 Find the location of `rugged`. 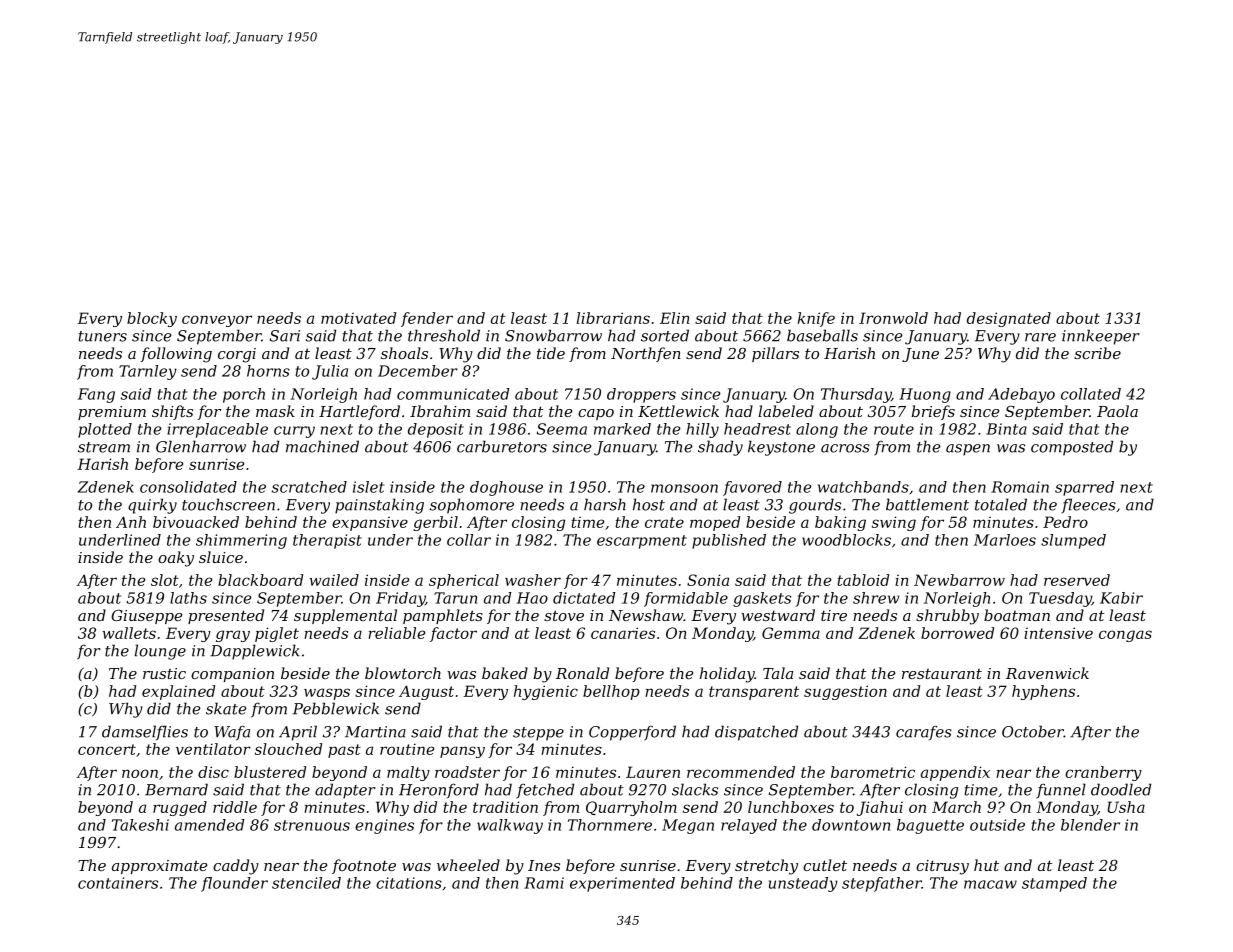

rugged is located at coordinates (180, 808).
